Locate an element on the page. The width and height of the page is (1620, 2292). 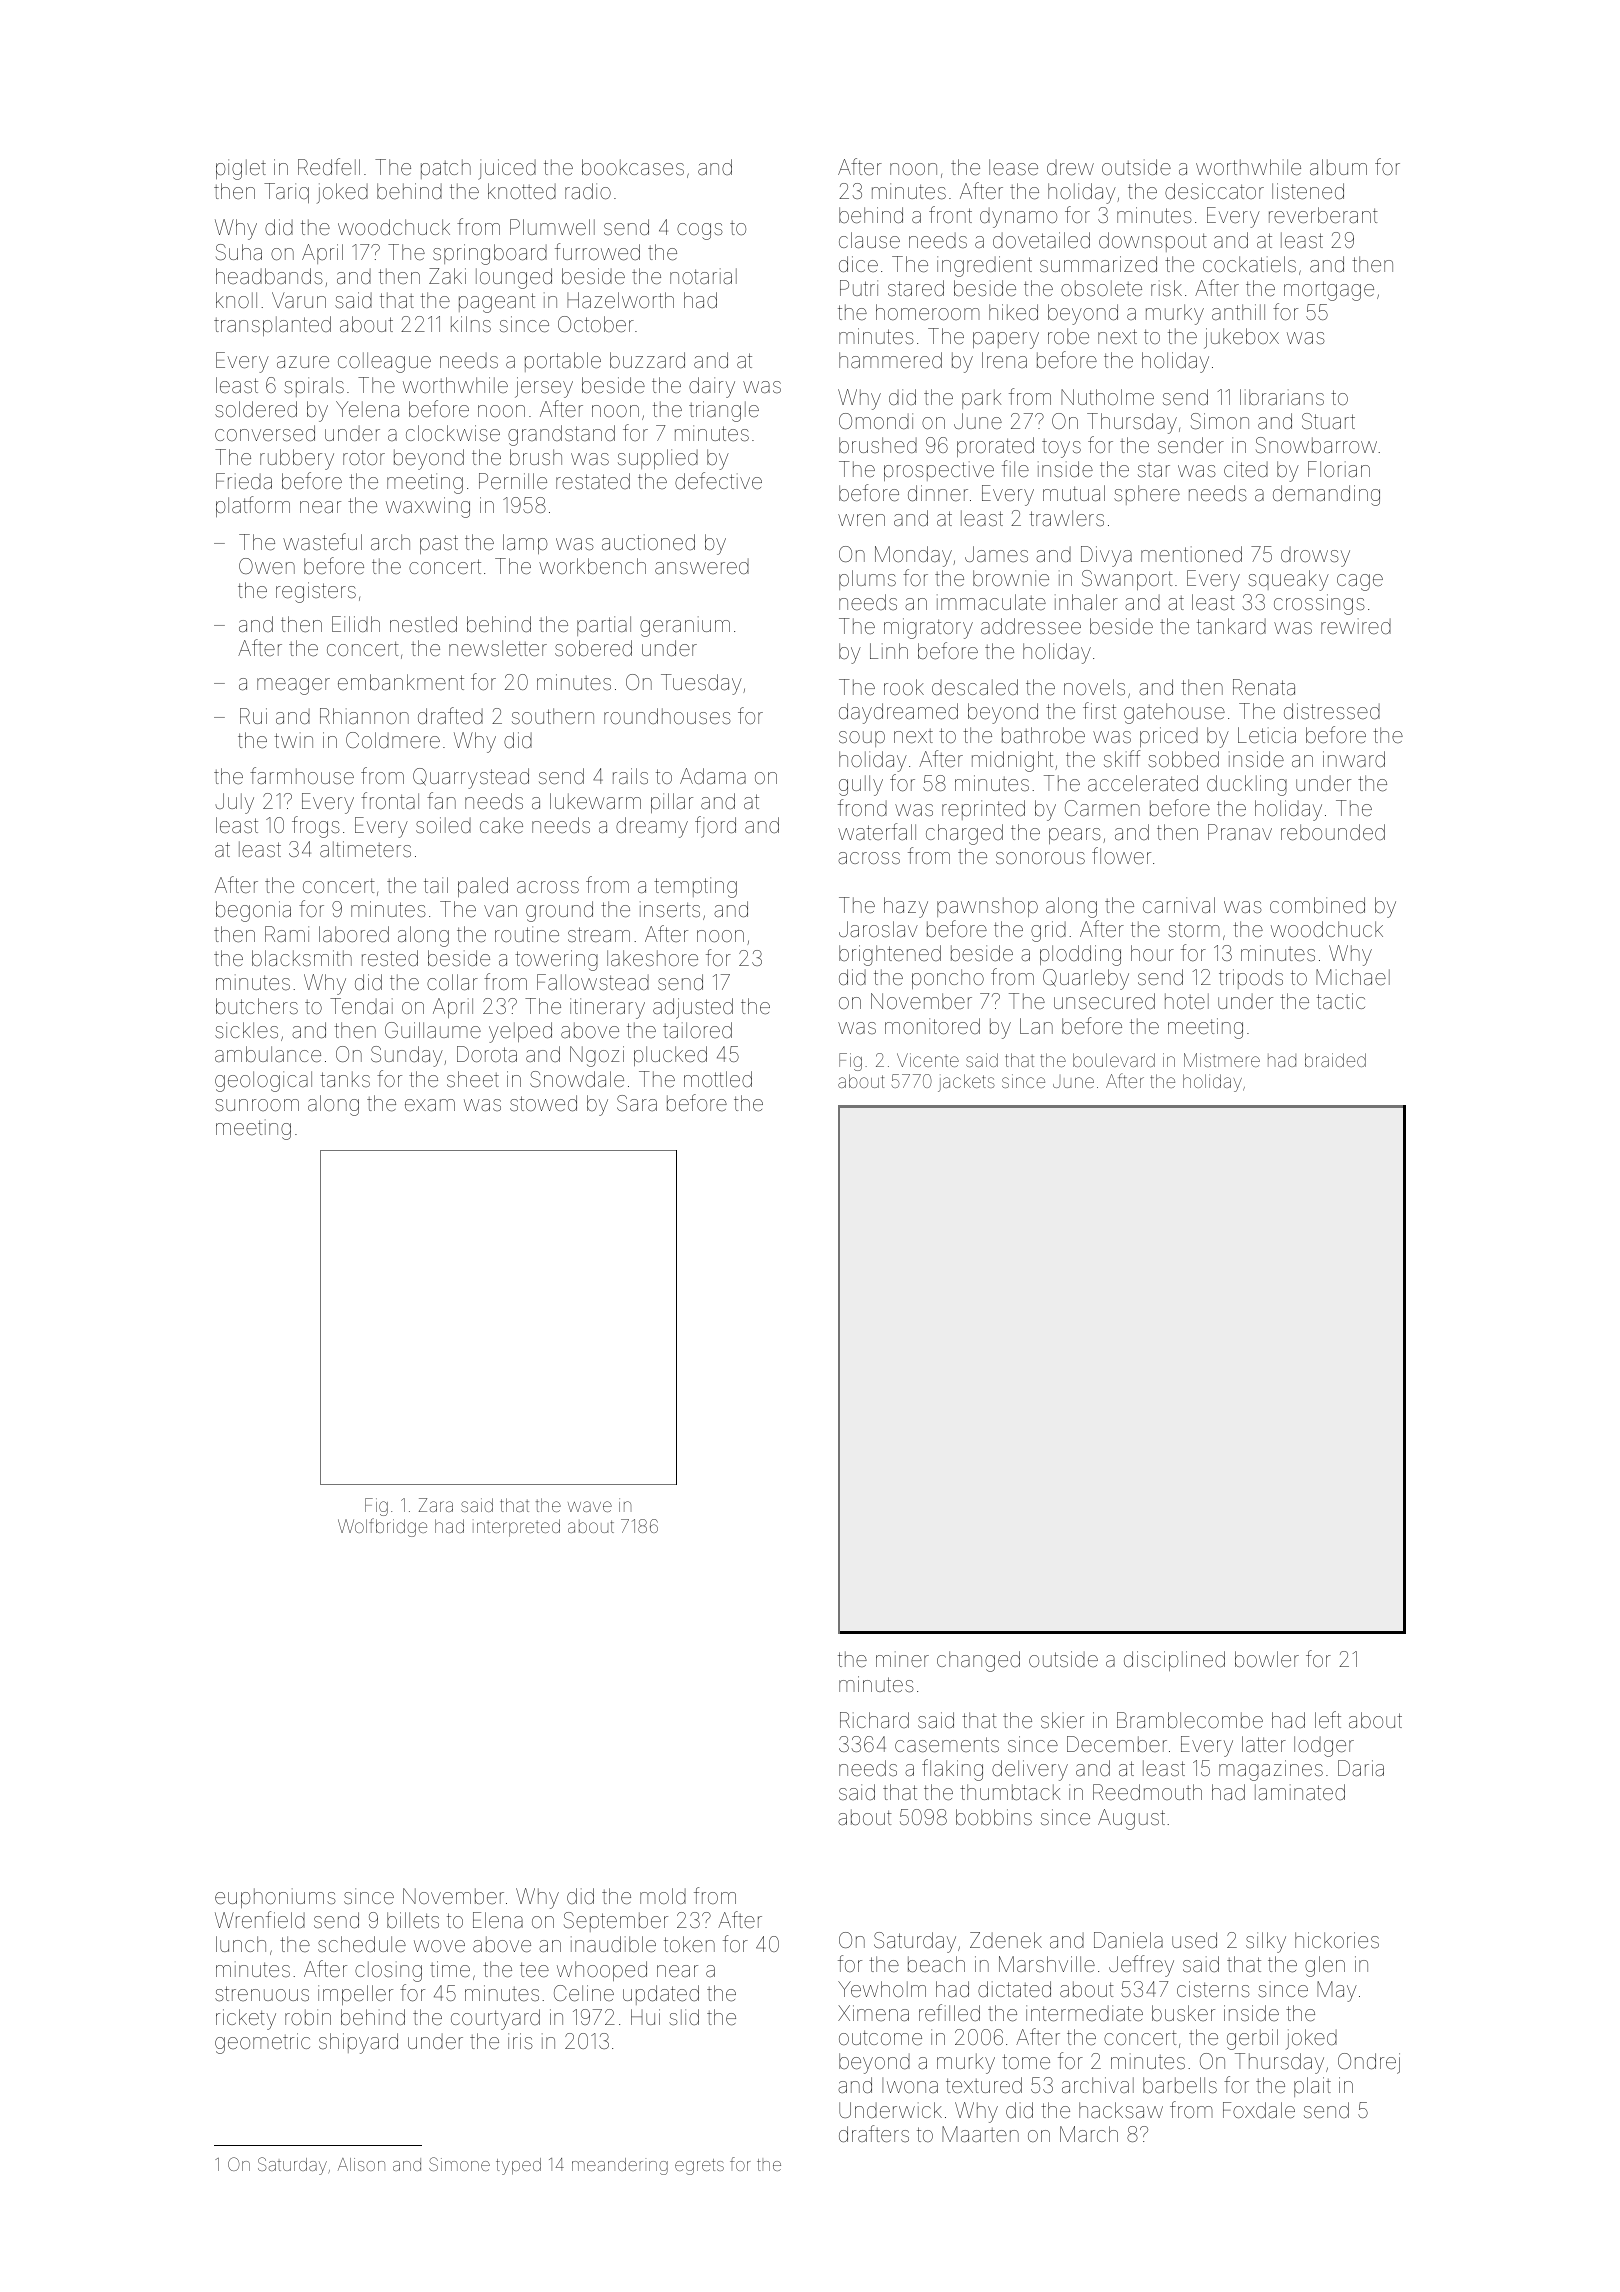
token is located at coordinates (689, 1944).
